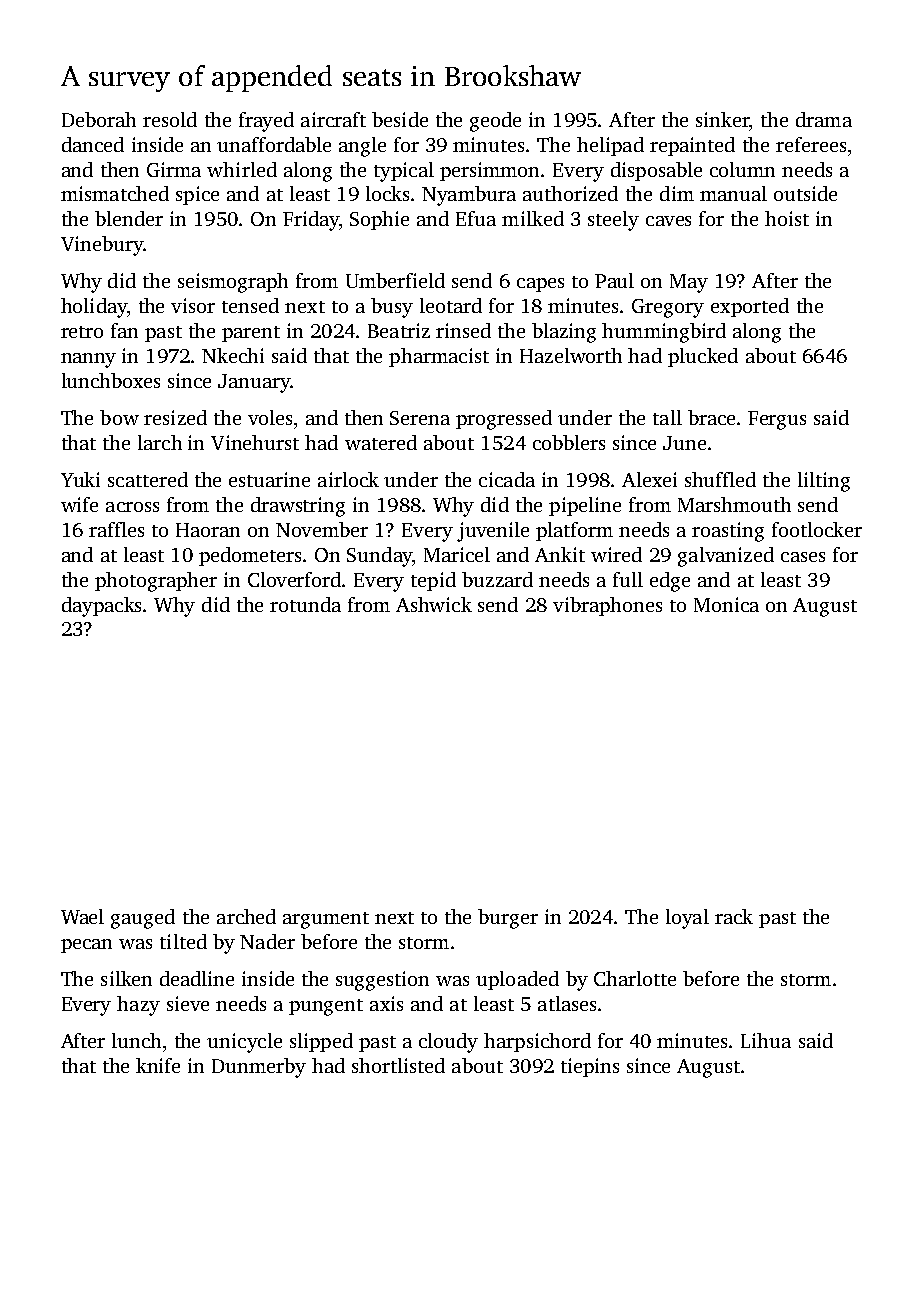  I want to click on arched, so click(246, 916).
